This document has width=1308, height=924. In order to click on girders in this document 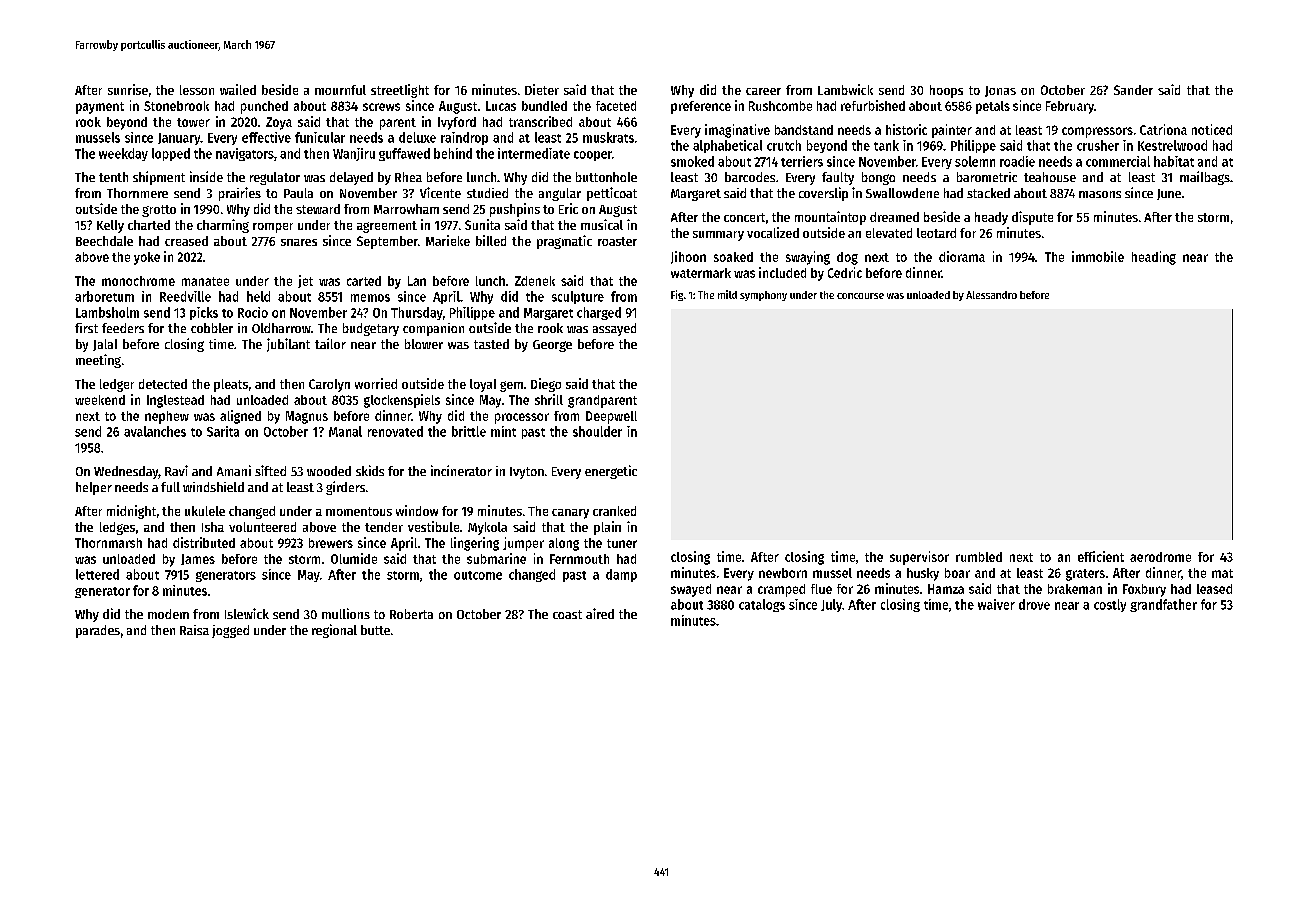, I will do `click(345, 488)`.
